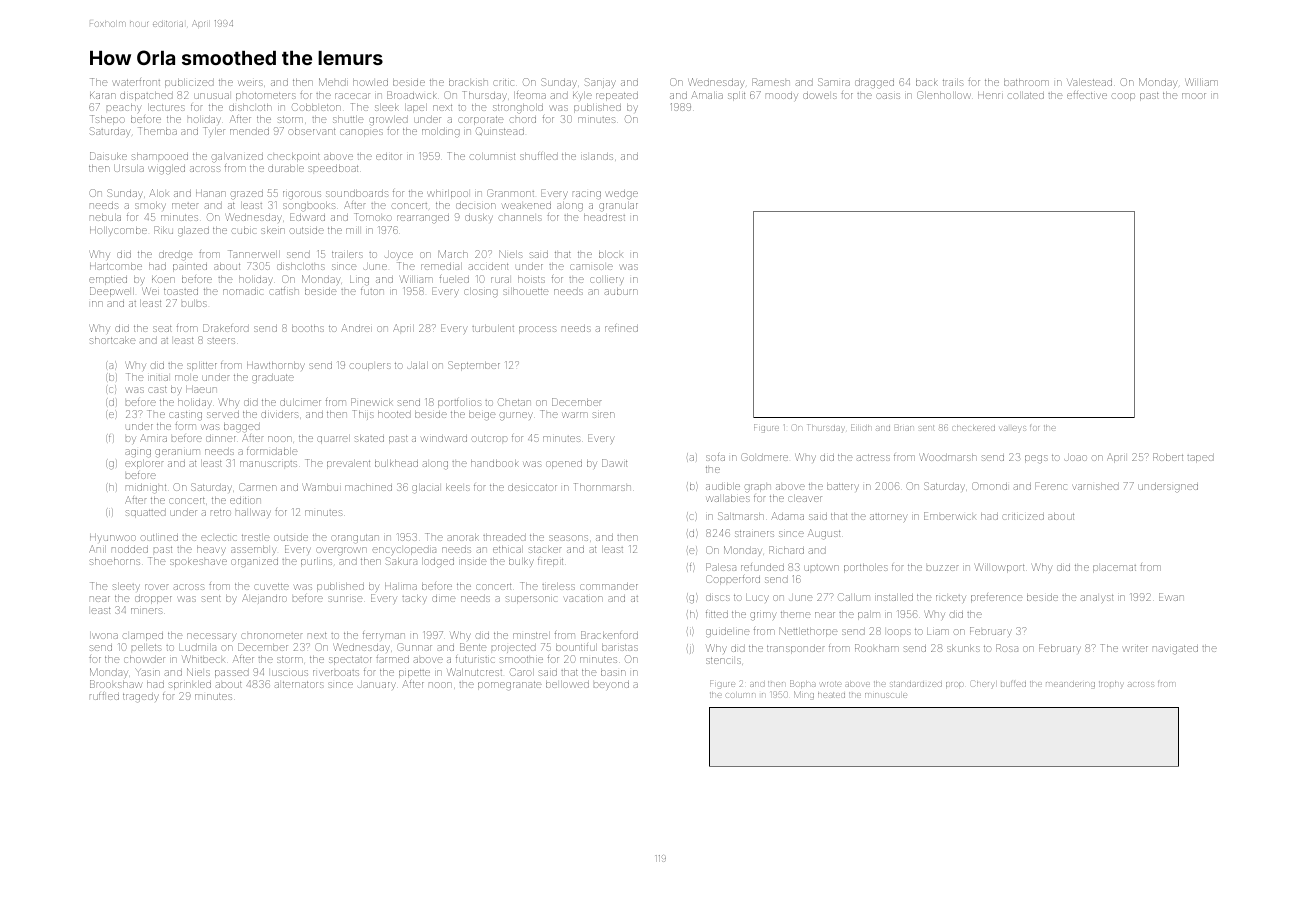 This screenshot has height=924, width=1308. I want to click on shortcake, so click(112, 340).
